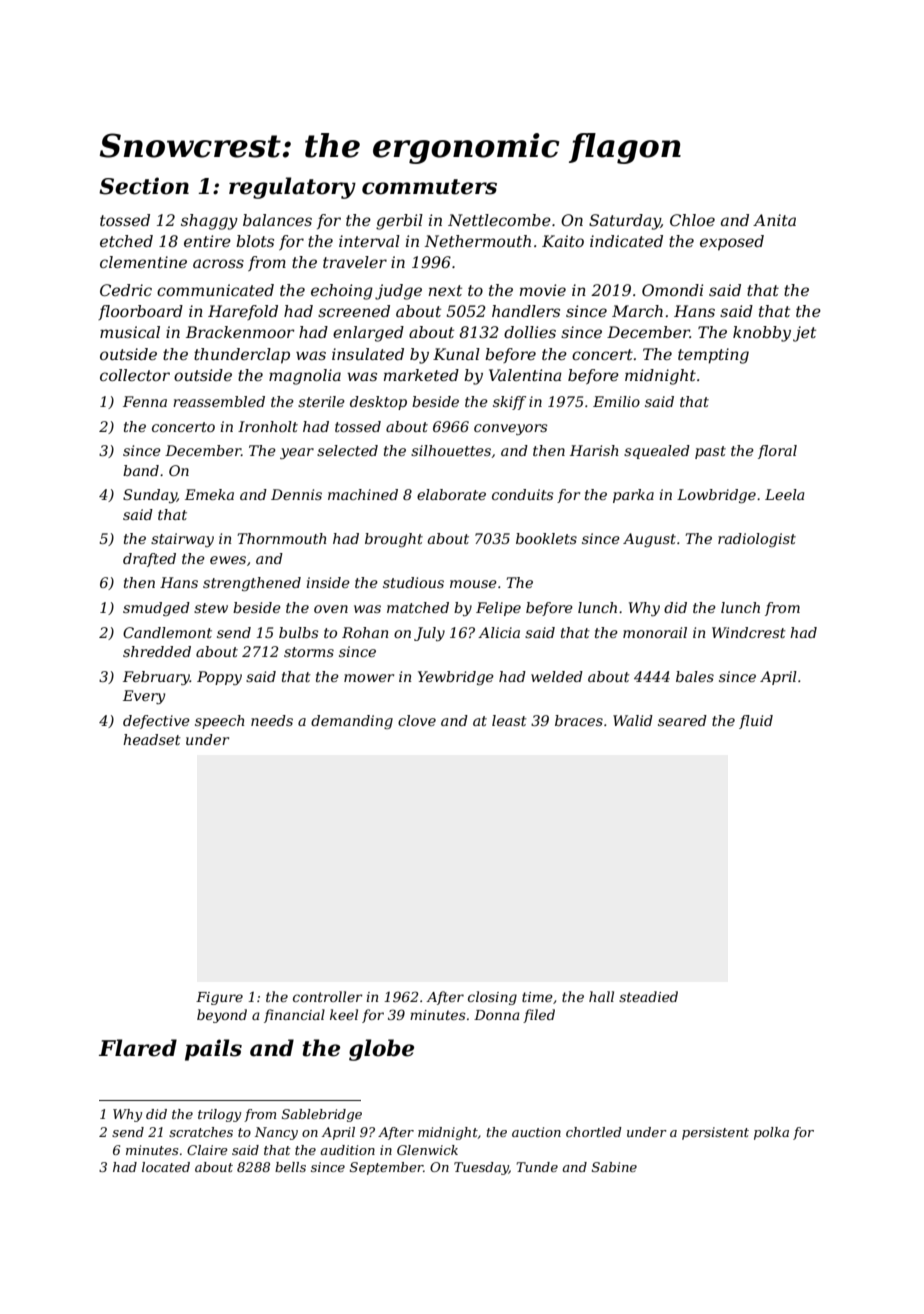 Image resolution: width=924 pixels, height=1314 pixels. Describe the element at coordinates (144, 186) in the page. I see `Section` at that location.
